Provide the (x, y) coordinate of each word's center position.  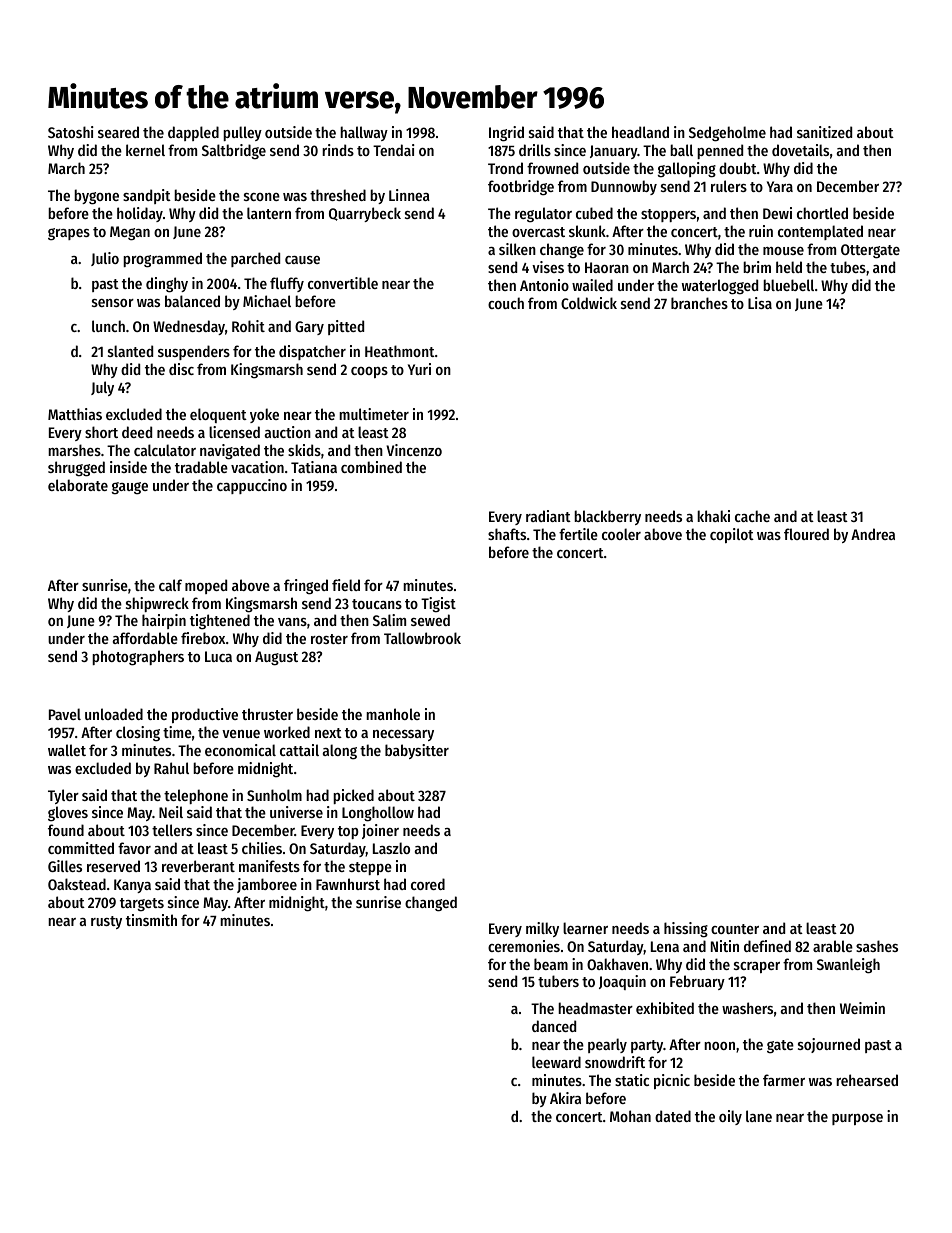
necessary (403, 735)
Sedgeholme (727, 134)
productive (205, 715)
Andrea (873, 534)
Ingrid (506, 134)
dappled (193, 133)
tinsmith (151, 920)
